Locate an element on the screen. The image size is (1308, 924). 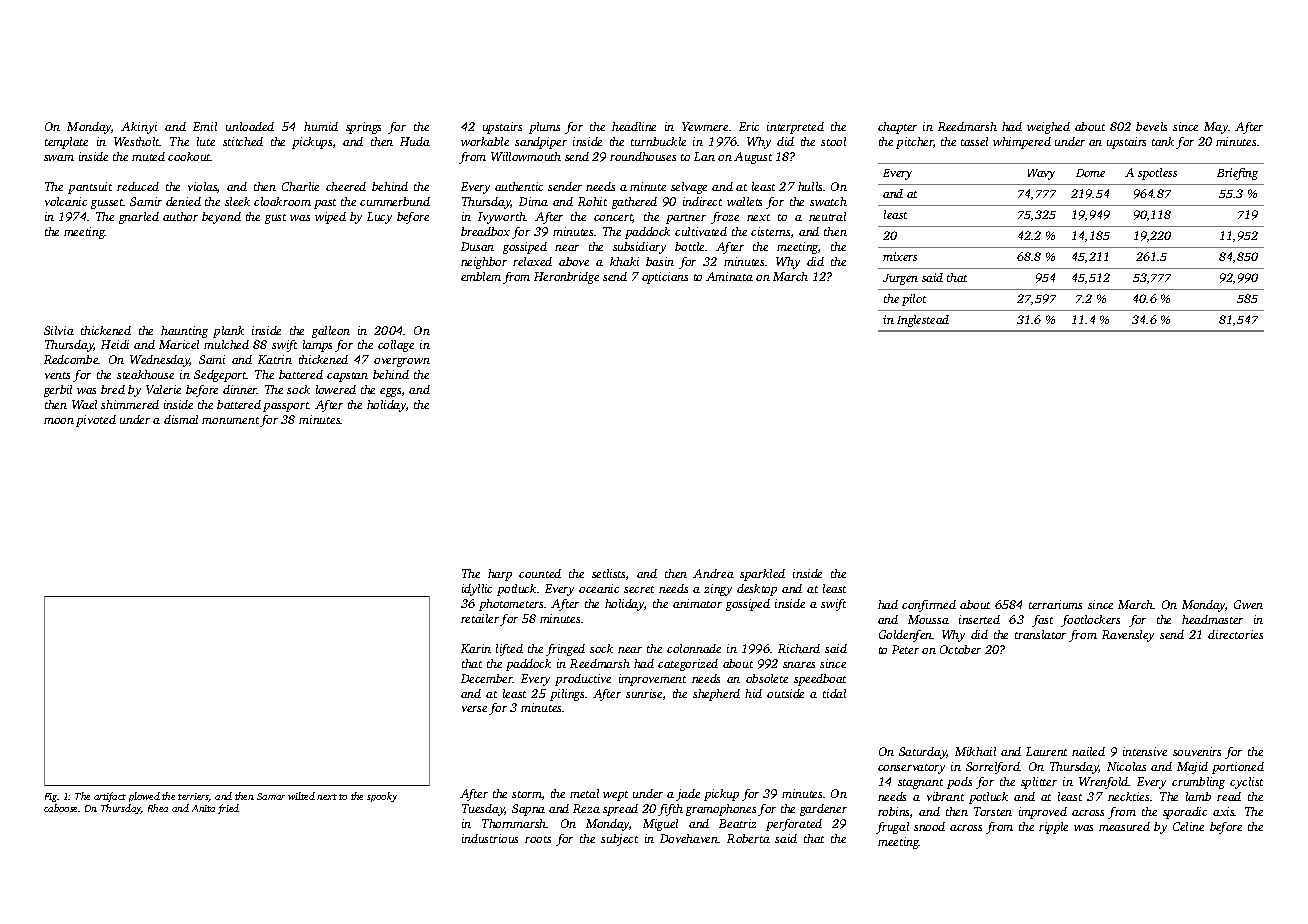
idyllic is located at coordinates (477, 590).
